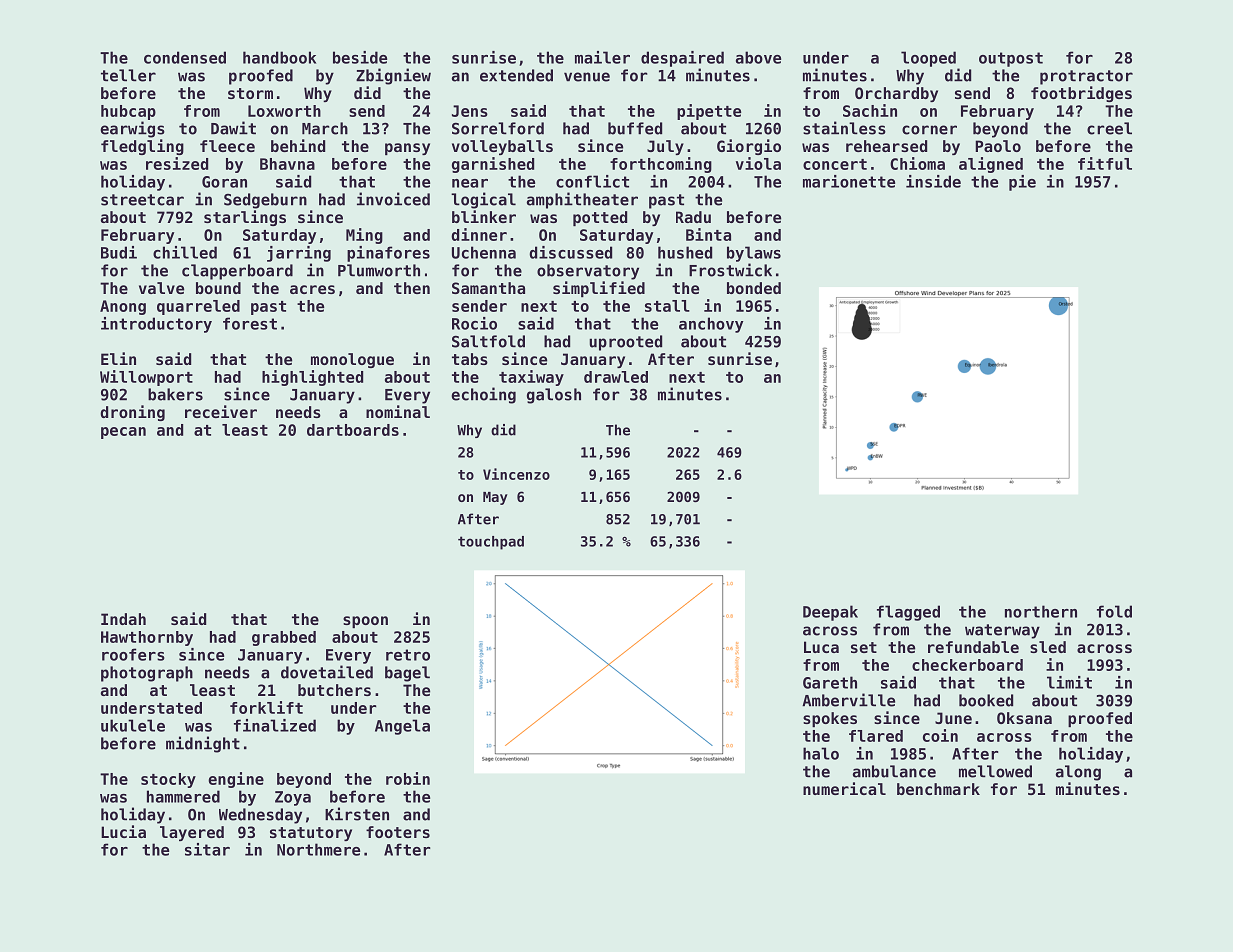 This image has width=1233, height=952. Describe the element at coordinates (616, 377) in the image. I see `drawled` at that location.
